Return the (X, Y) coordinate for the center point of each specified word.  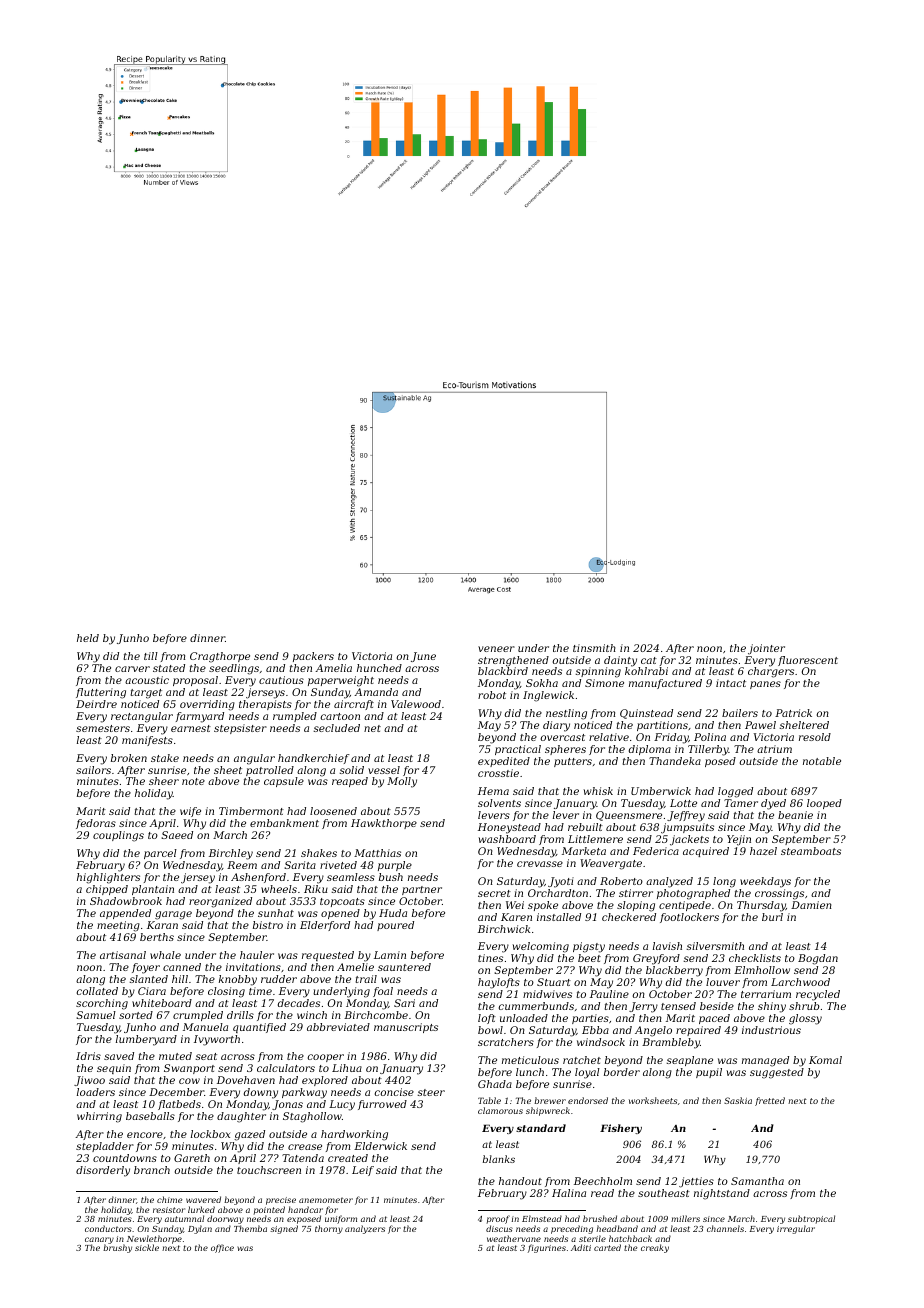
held (88, 638)
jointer (766, 649)
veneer (496, 649)
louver (723, 982)
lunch (530, 1072)
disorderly (103, 1171)
